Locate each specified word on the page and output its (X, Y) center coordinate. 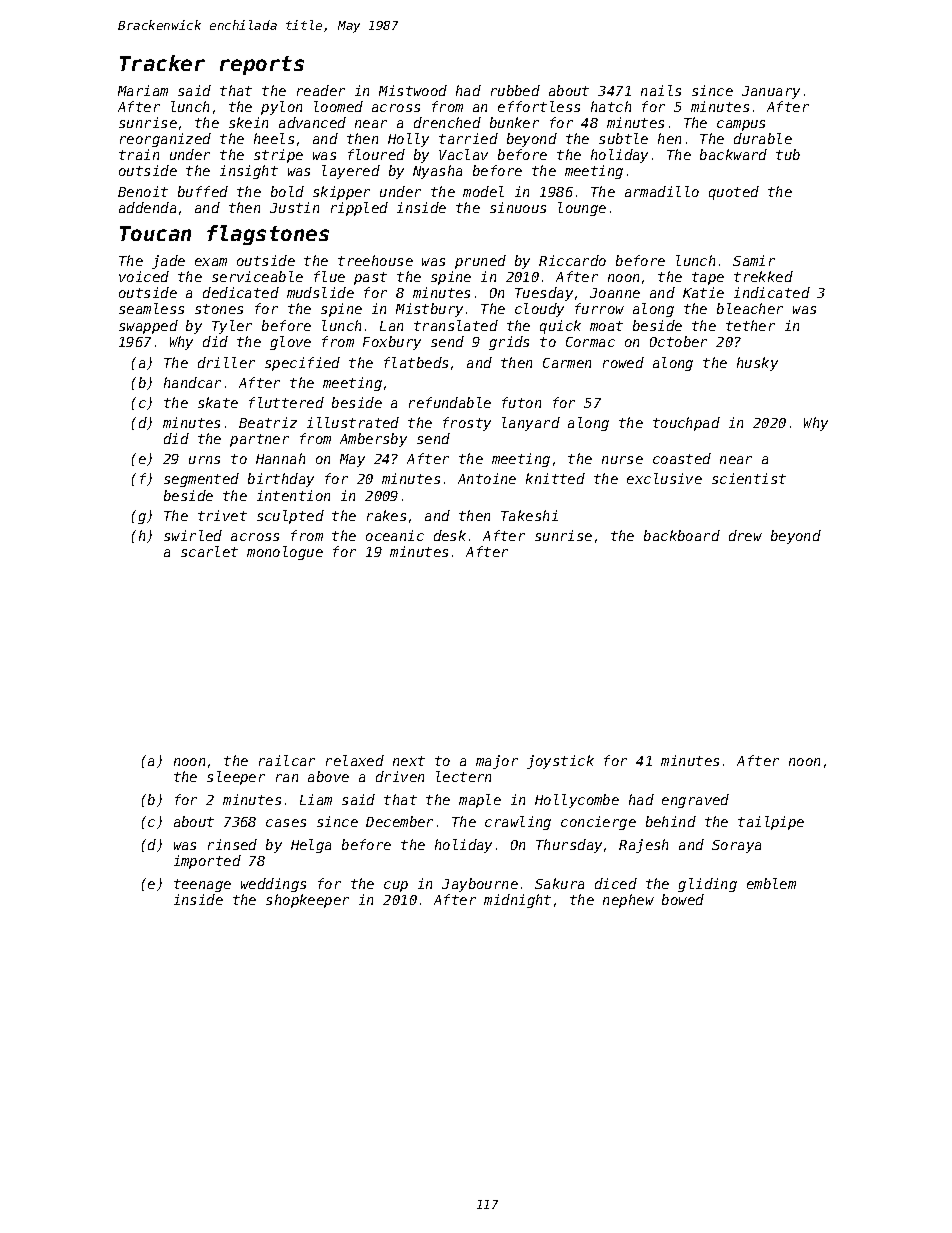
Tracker (162, 63)
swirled (193, 535)
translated (456, 325)
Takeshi (529, 515)
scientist (749, 478)
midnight (517, 901)
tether (750, 325)
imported (207, 862)
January (771, 92)
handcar (192, 382)
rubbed (515, 90)
